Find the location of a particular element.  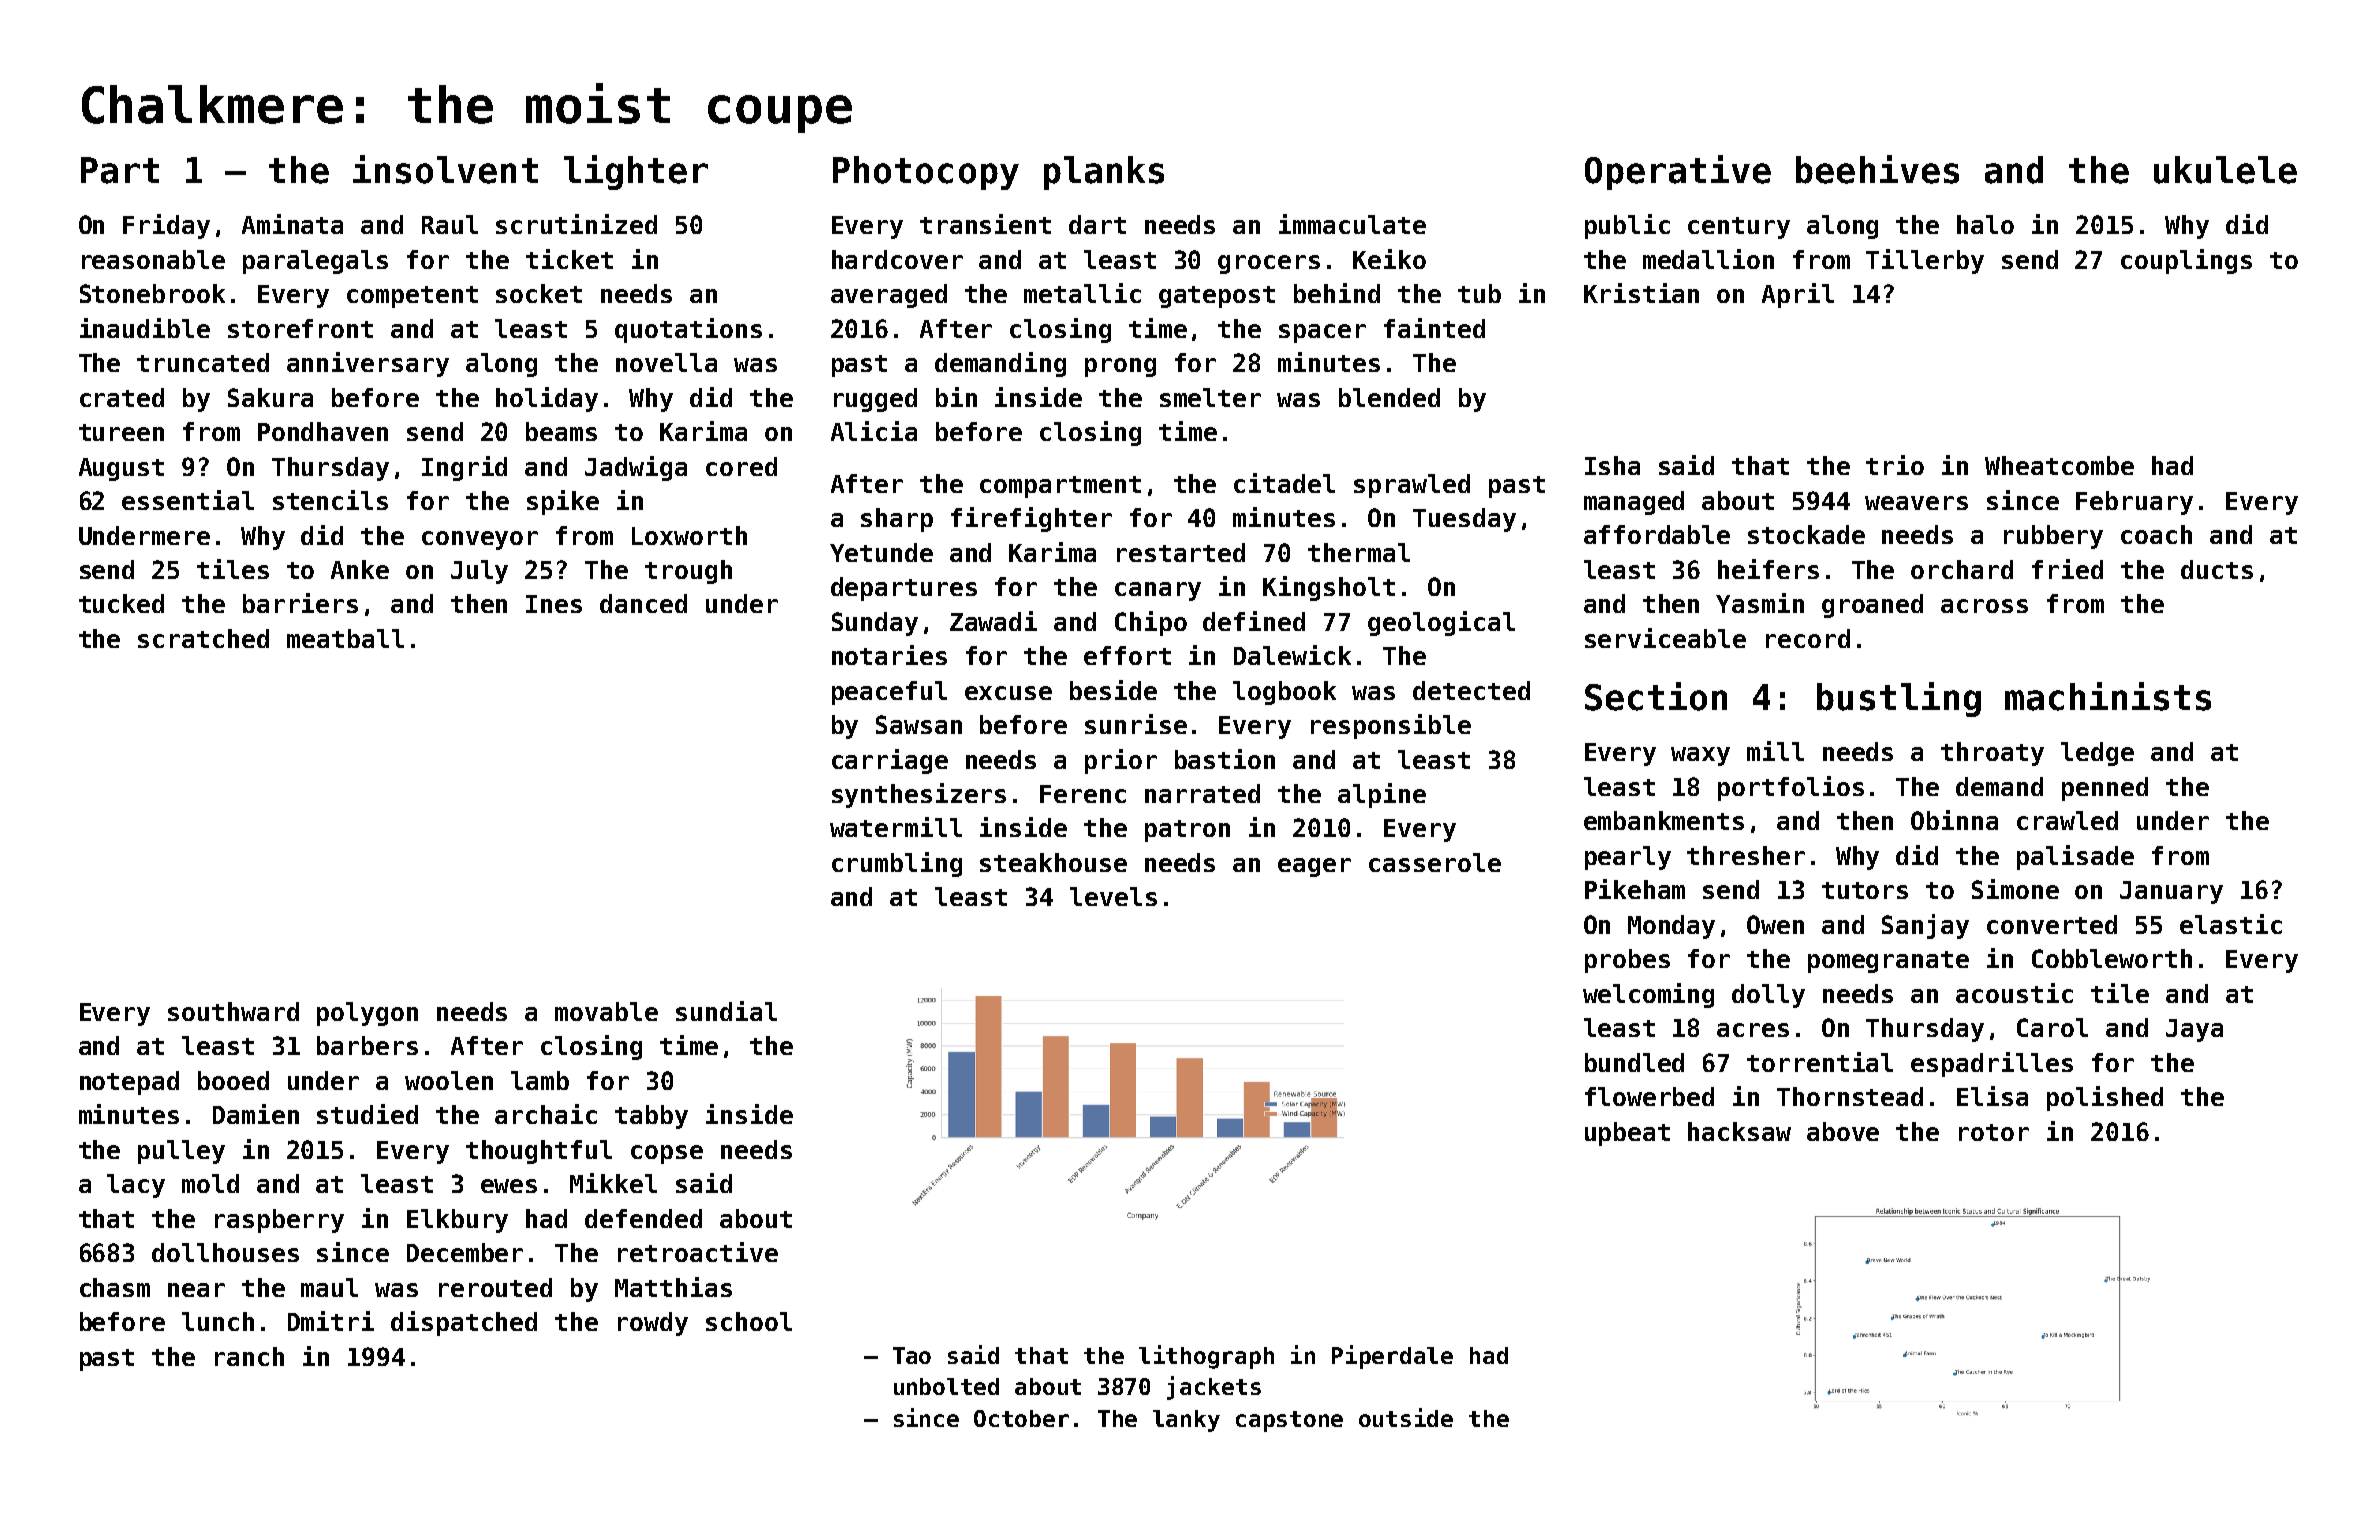

Piperdale is located at coordinates (1392, 1357).
